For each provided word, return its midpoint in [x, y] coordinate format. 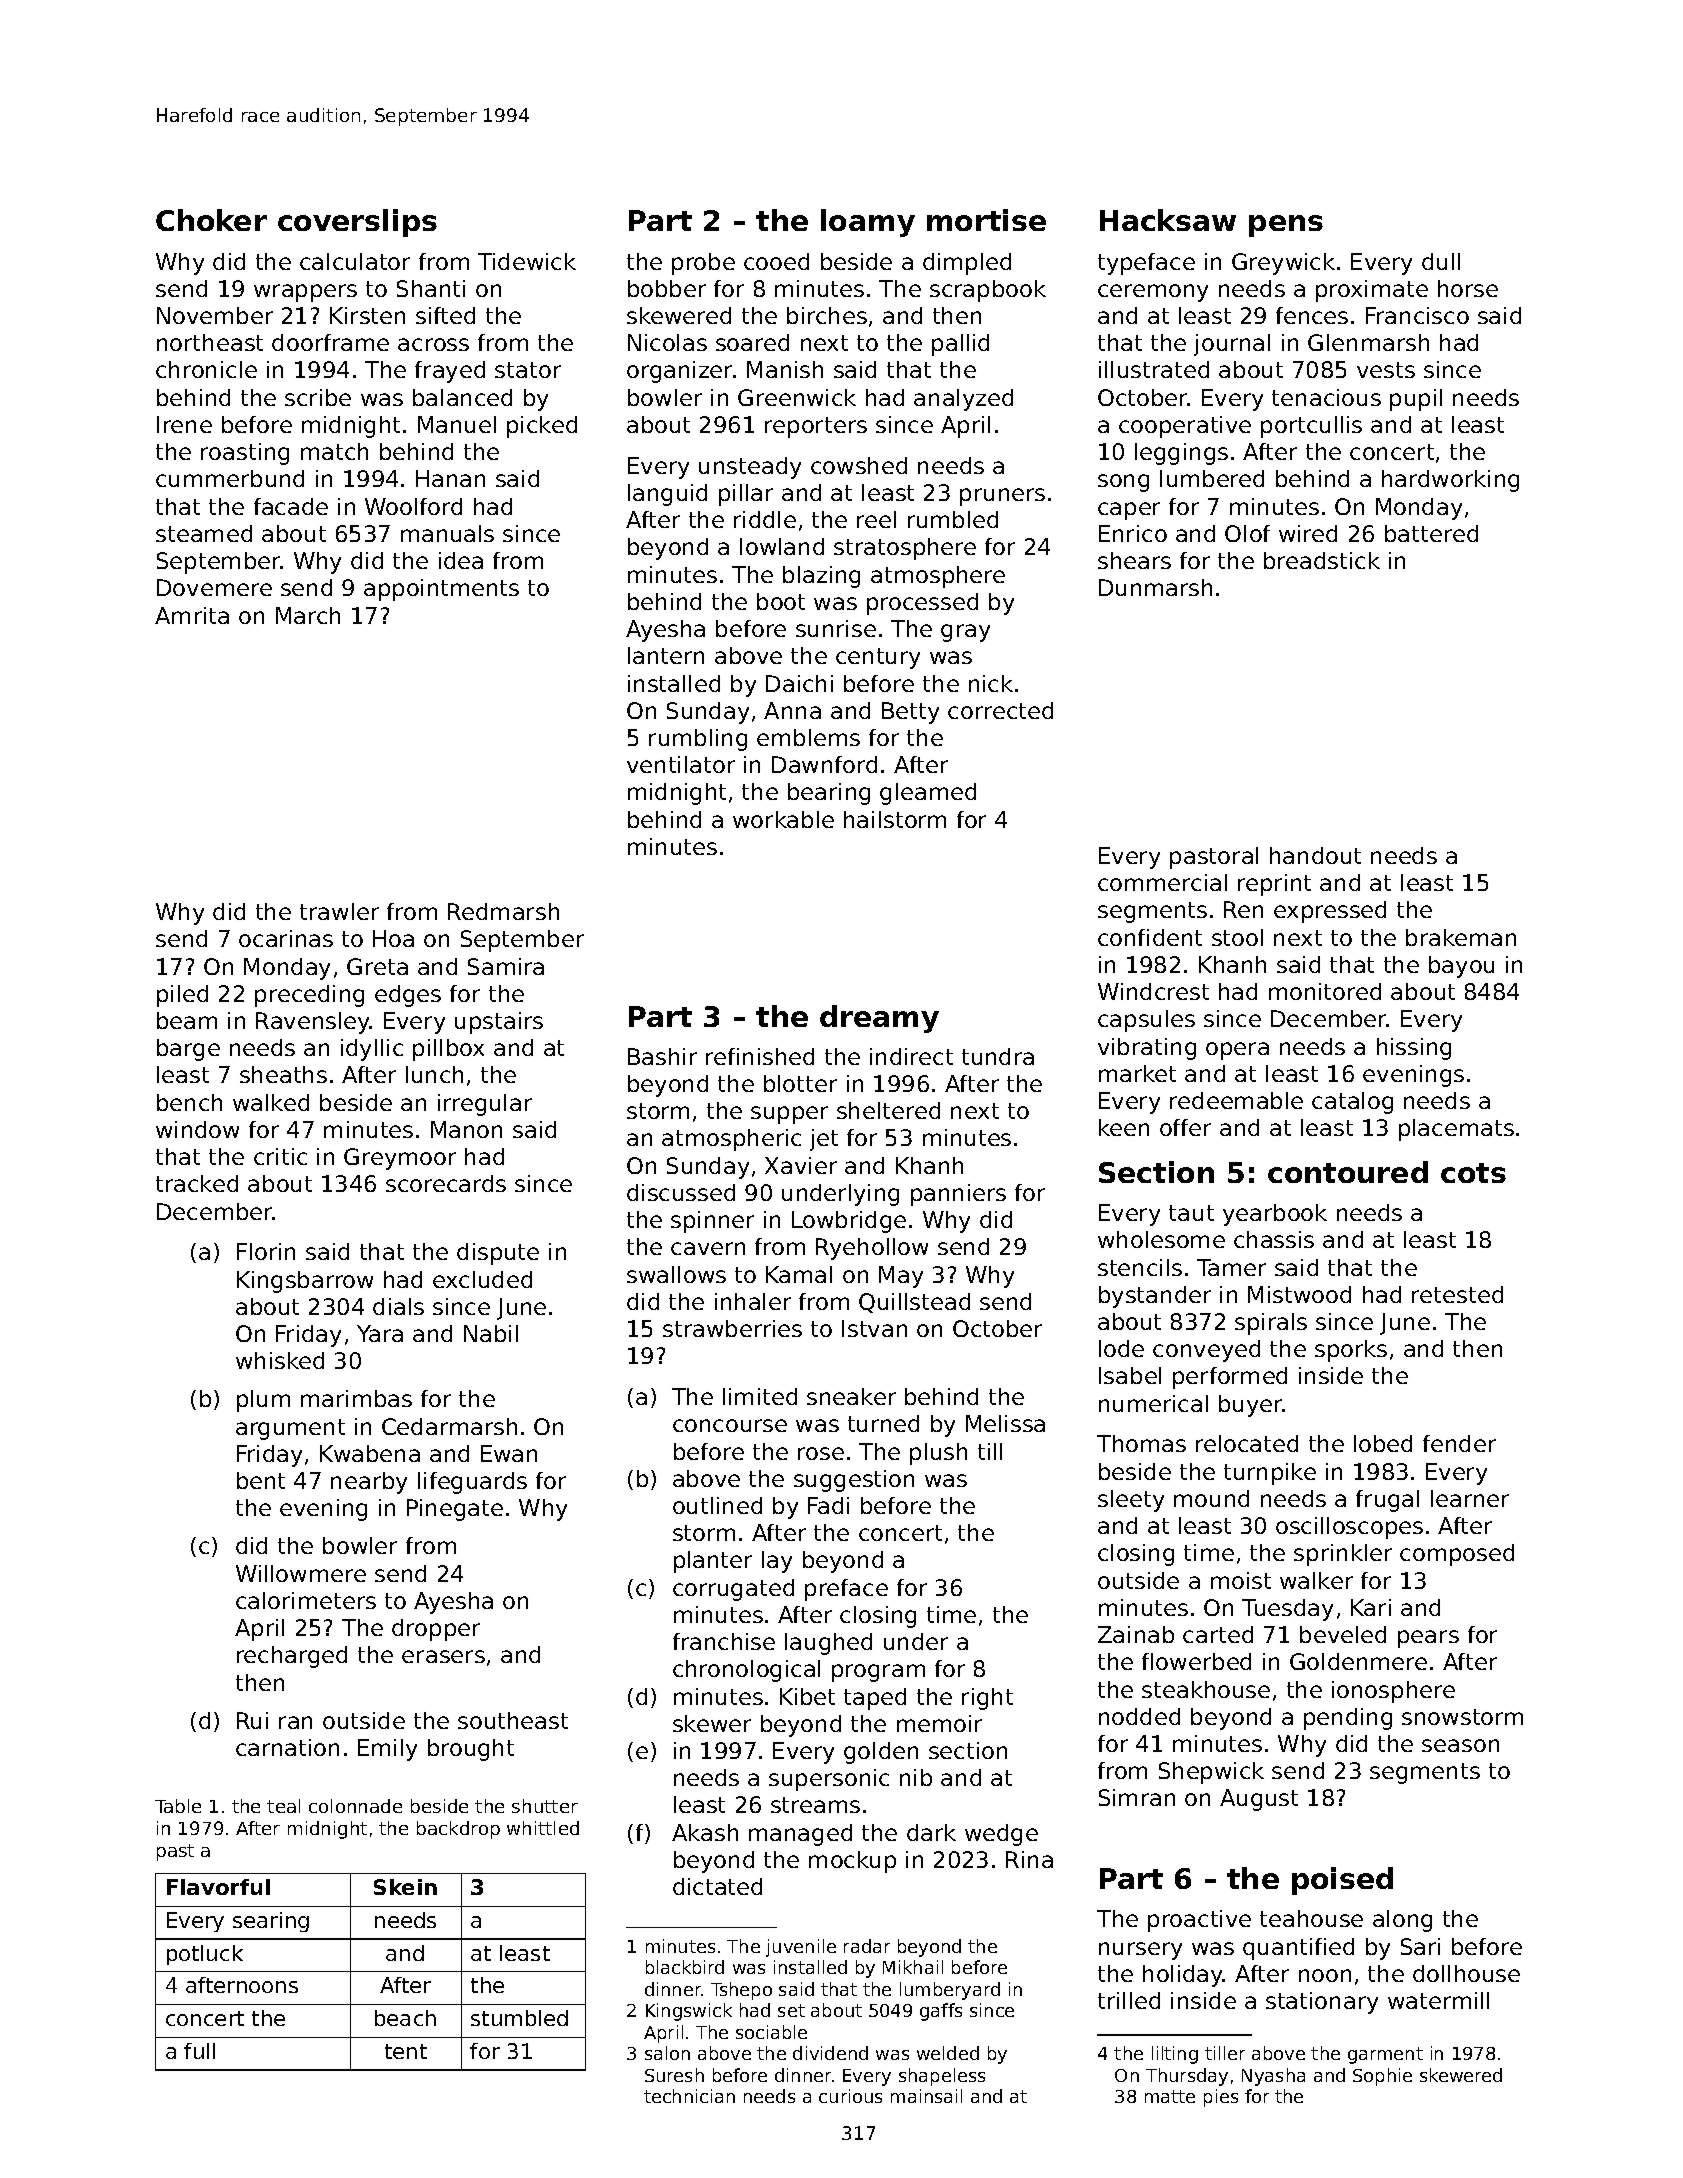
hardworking [1450, 481]
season [1460, 1745]
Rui [252, 1720]
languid [667, 495]
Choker [211, 220]
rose [821, 1453]
